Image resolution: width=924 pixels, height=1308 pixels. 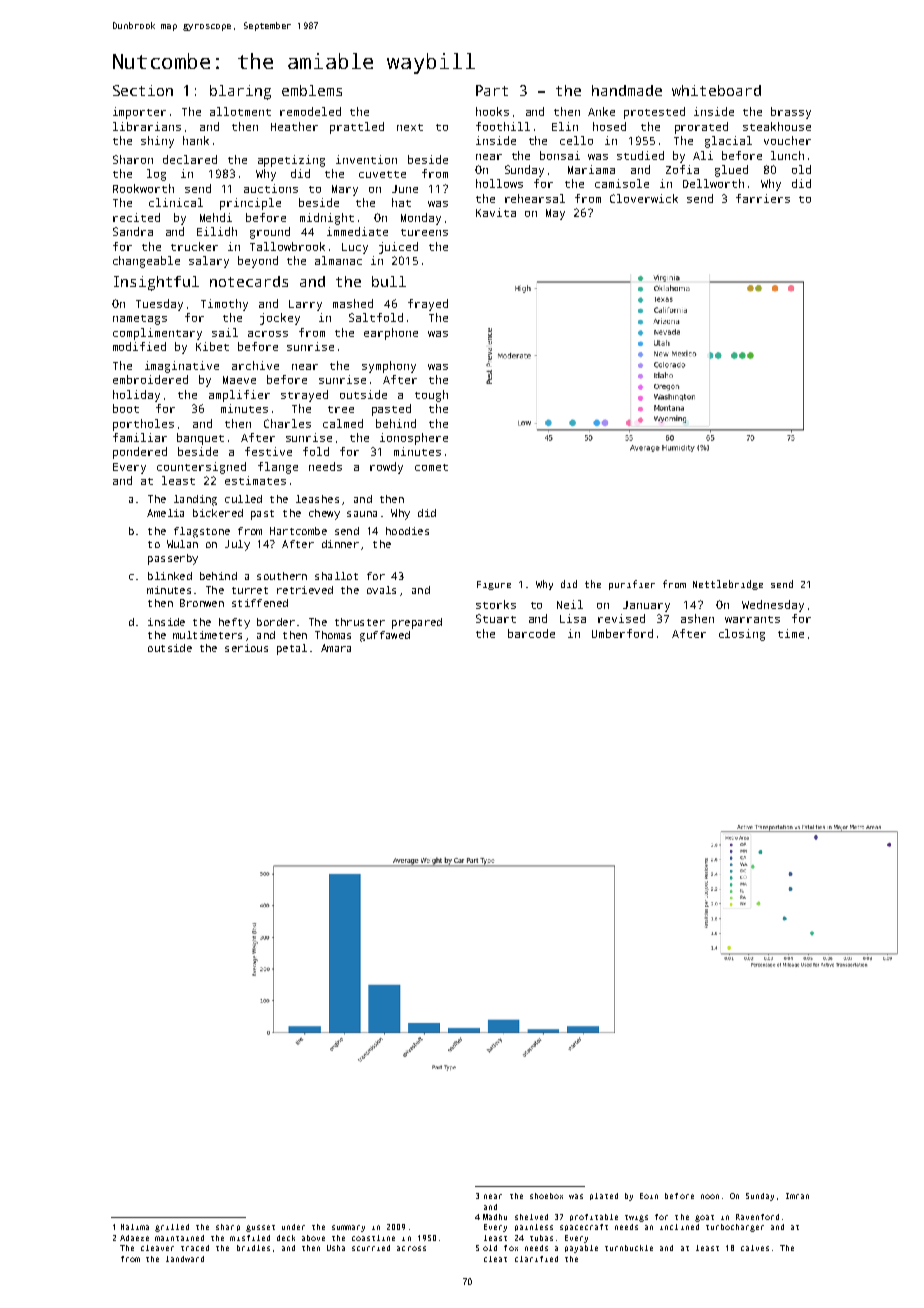 What do you see at coordinates (622, 633) in the screenshot?
I see `Umberford` at bounding box center [622, 633].
